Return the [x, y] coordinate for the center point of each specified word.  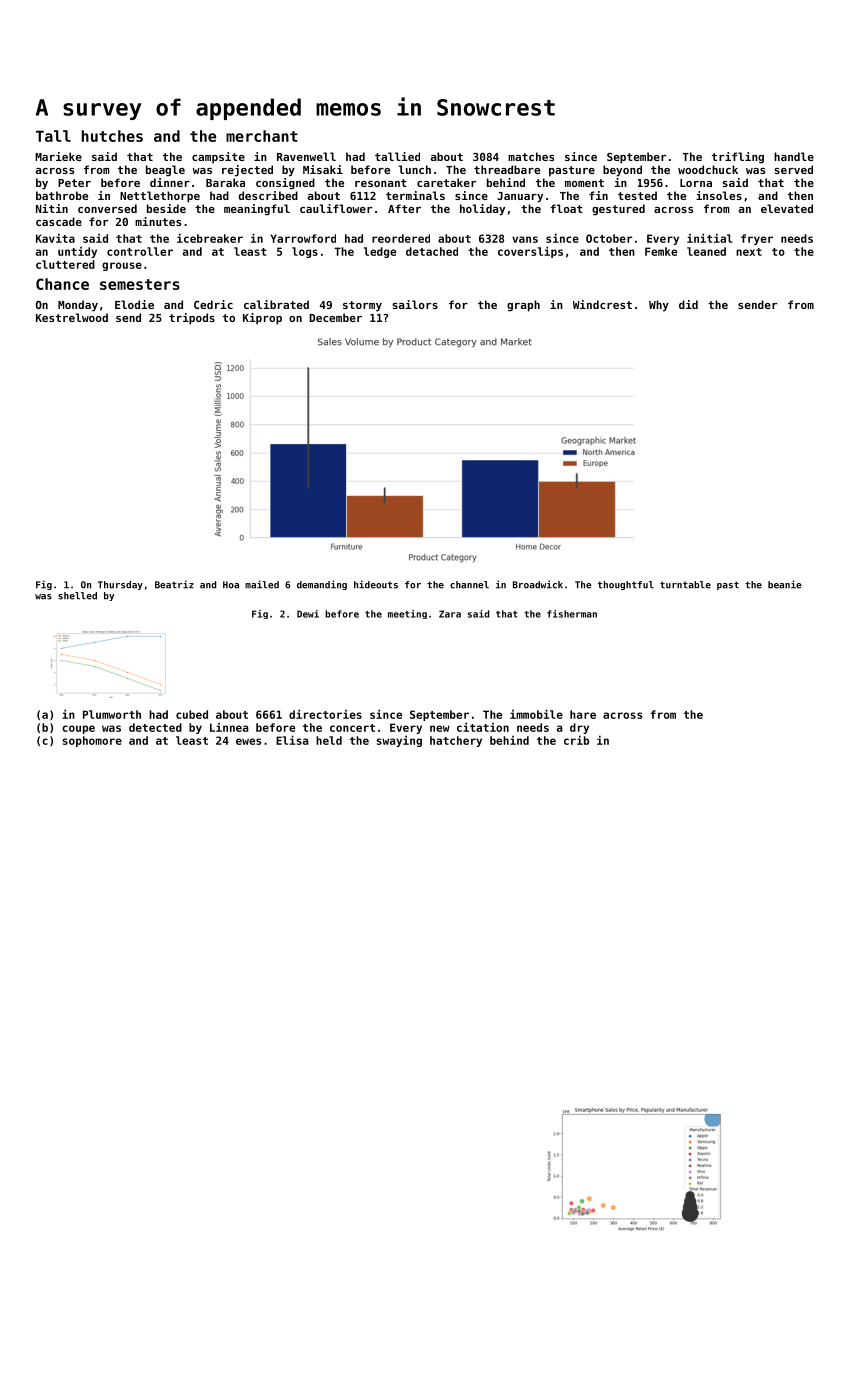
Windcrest [602, 304]
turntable [685, 585]
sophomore [92, 741]
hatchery [456, 741]
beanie [785, 584]
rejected [247, 171]
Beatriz [174, 584]
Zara [450, 614]
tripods [192, 319]
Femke [661, 251]
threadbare [507, 169]
